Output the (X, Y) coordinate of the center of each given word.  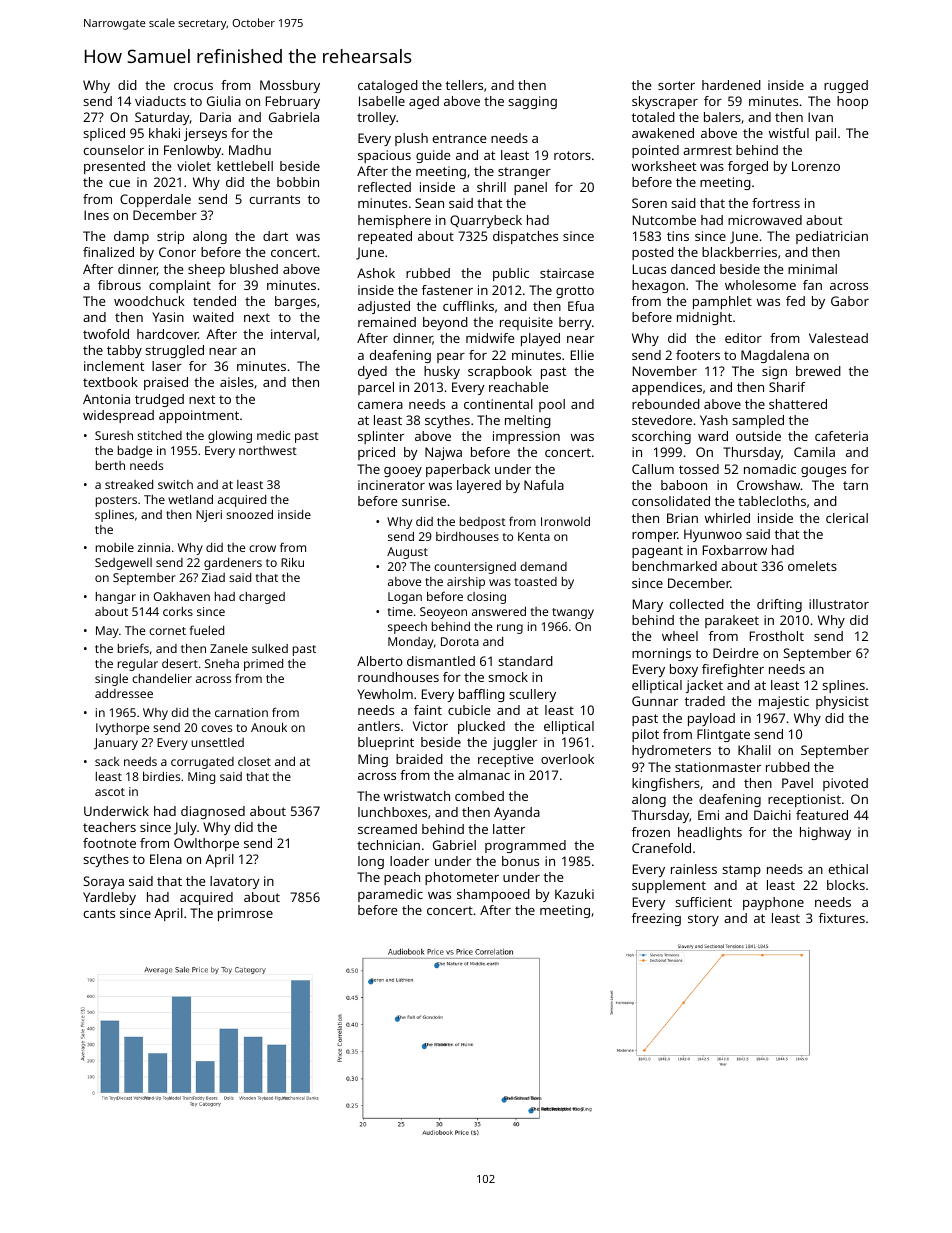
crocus (193, 86)
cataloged (388, 86)
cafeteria (841, 436)
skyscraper (665, 102)
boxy (684, 670)
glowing (230, 437)
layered (479, 486)
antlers (379, 726)
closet (254, 761)
